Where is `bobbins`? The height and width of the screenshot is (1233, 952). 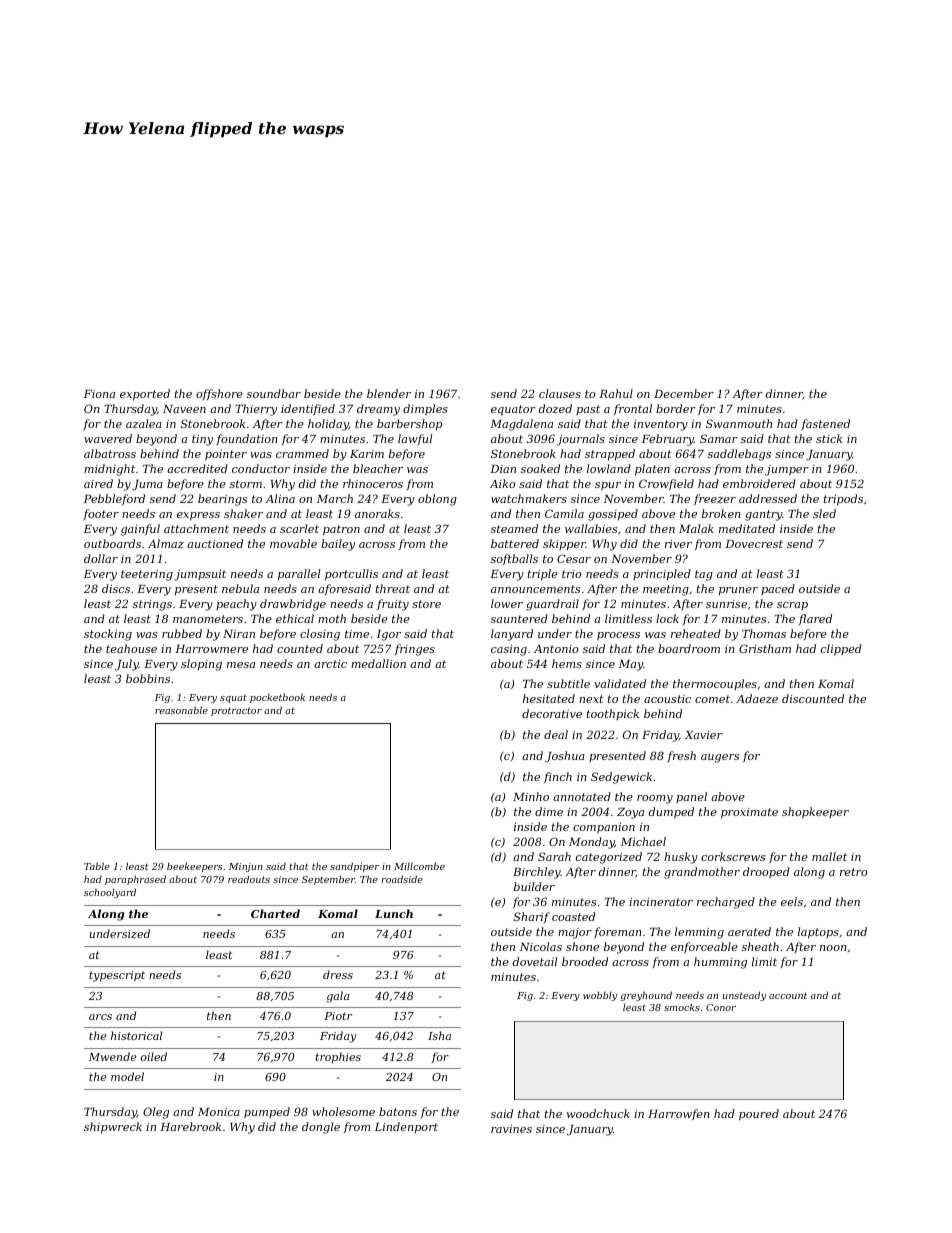 bobbins is located at coordinates (148, 678).
